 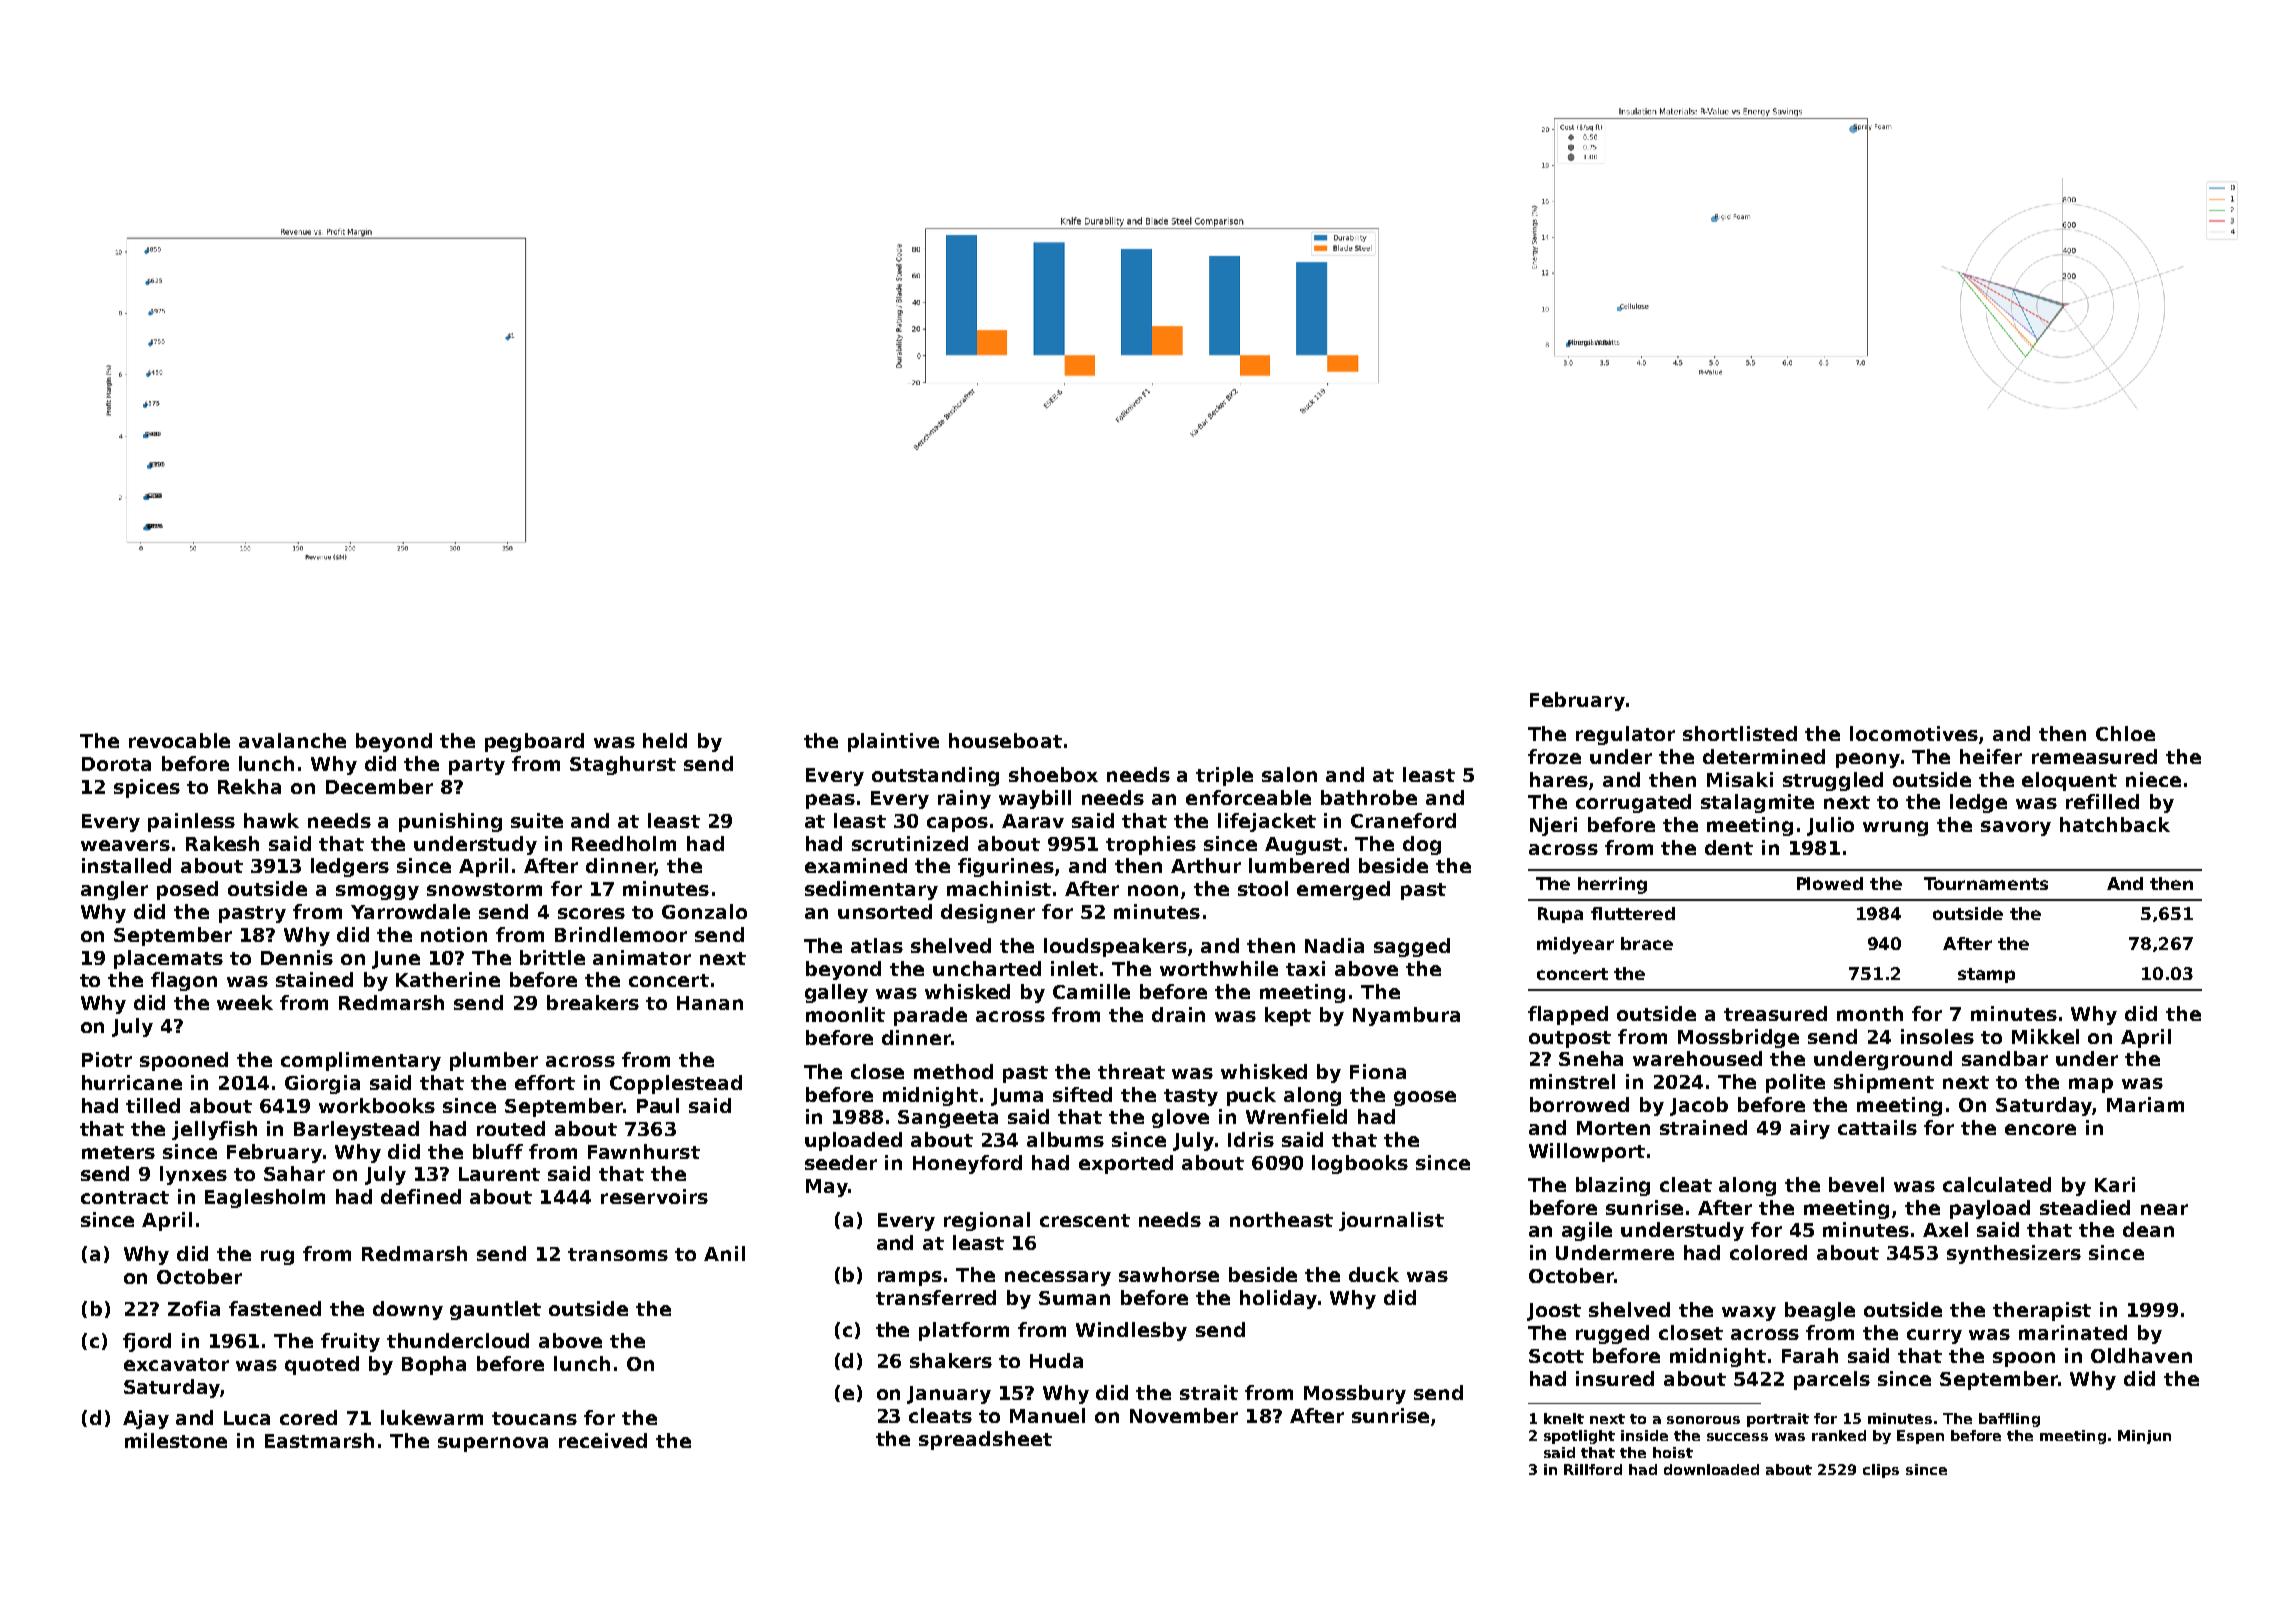 I want to click on Joost, so click(x=1554, y=1312).
